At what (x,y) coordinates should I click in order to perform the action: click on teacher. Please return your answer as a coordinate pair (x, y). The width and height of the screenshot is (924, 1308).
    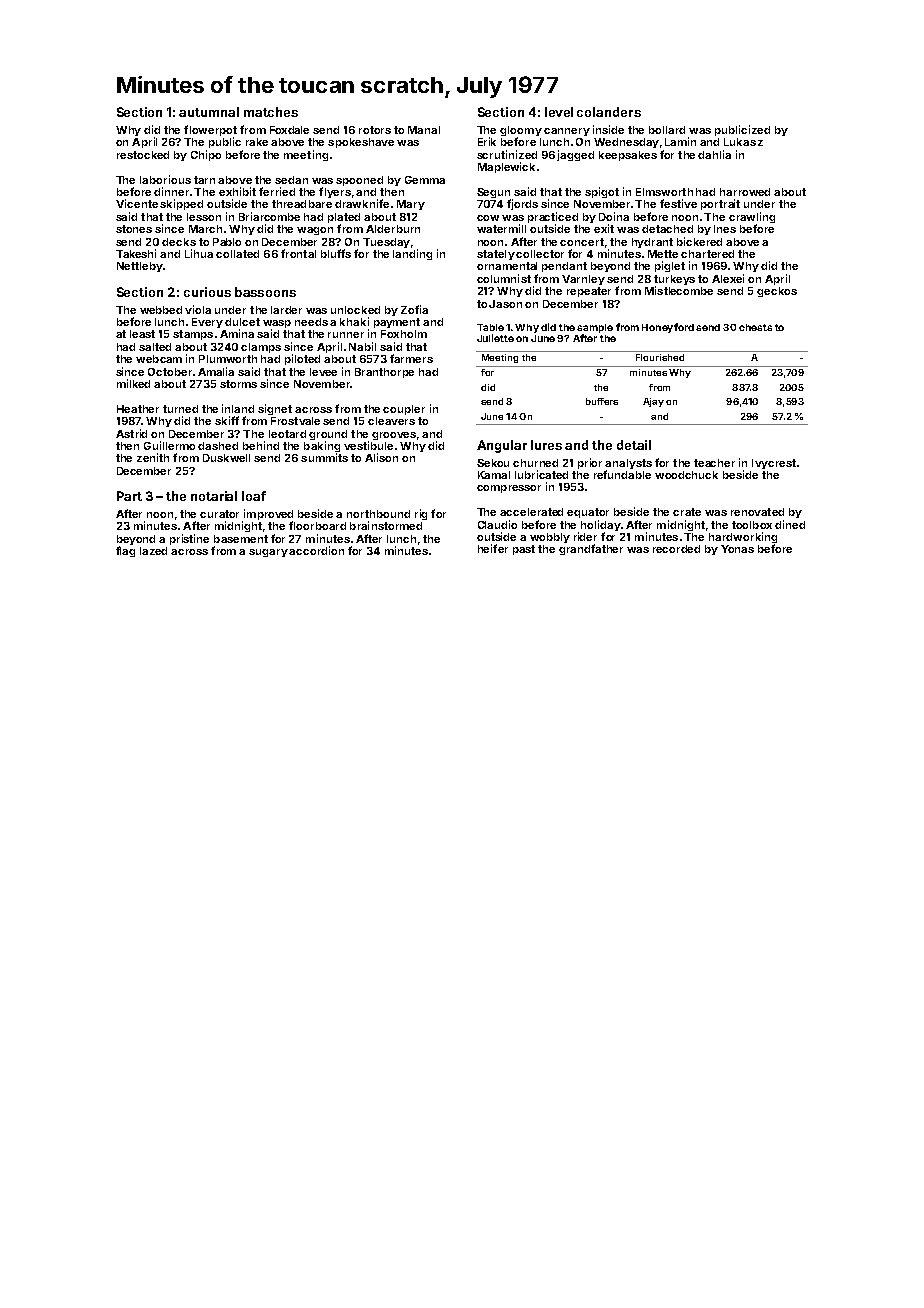
    Looking at the image, I should click on (714, 463).
